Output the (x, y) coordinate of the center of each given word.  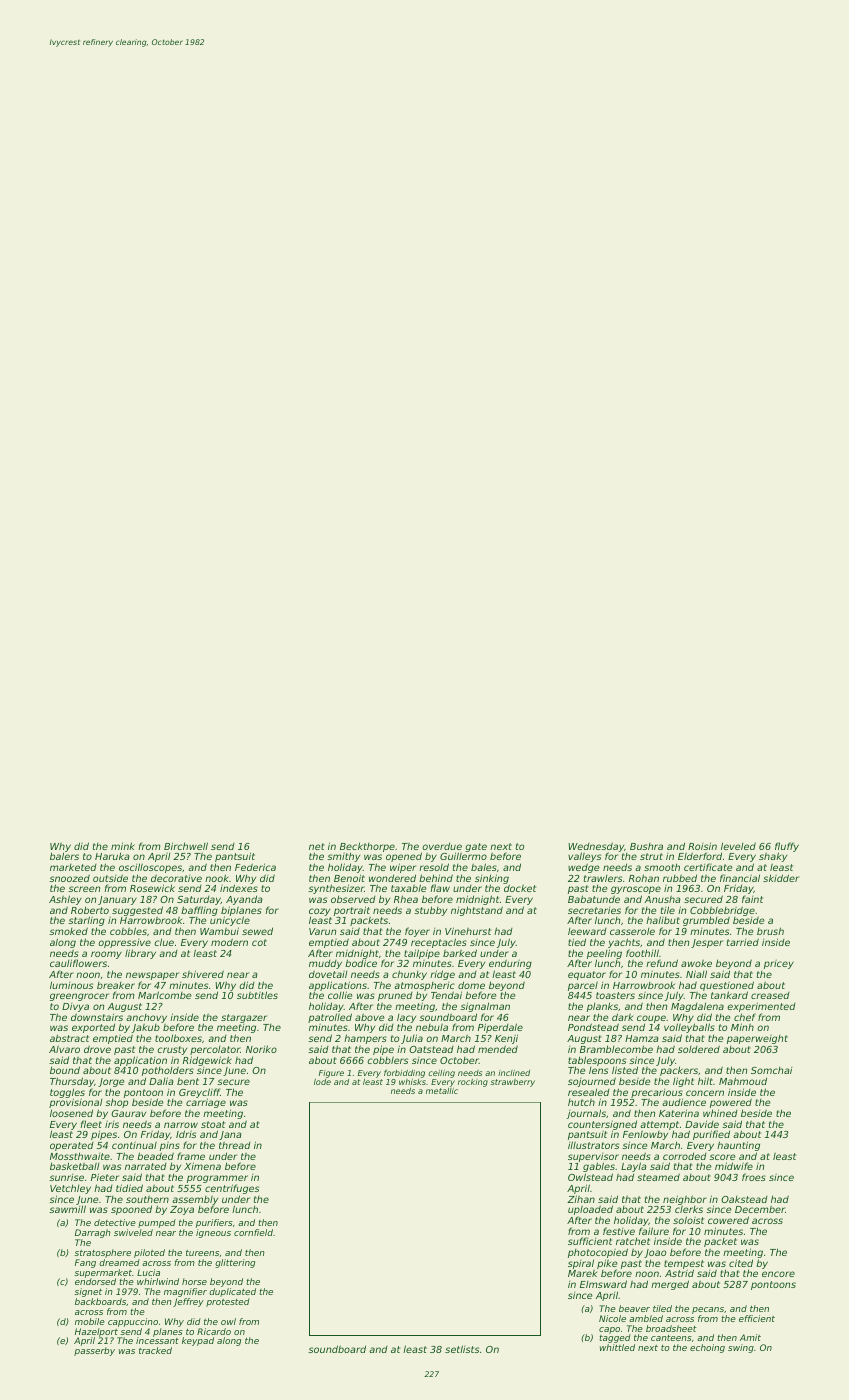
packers (679, 1071)
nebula (432, 1027)
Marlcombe (165, 995)
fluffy (787, 847)
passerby (94, 1351)
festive (619, 1231)
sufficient (590, 1241)
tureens (202, 1253)
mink (123, 846)
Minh (742, 1027)
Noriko (261, 1049)
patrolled (330, 1018)
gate (476, 847)
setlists (462, 1349)
